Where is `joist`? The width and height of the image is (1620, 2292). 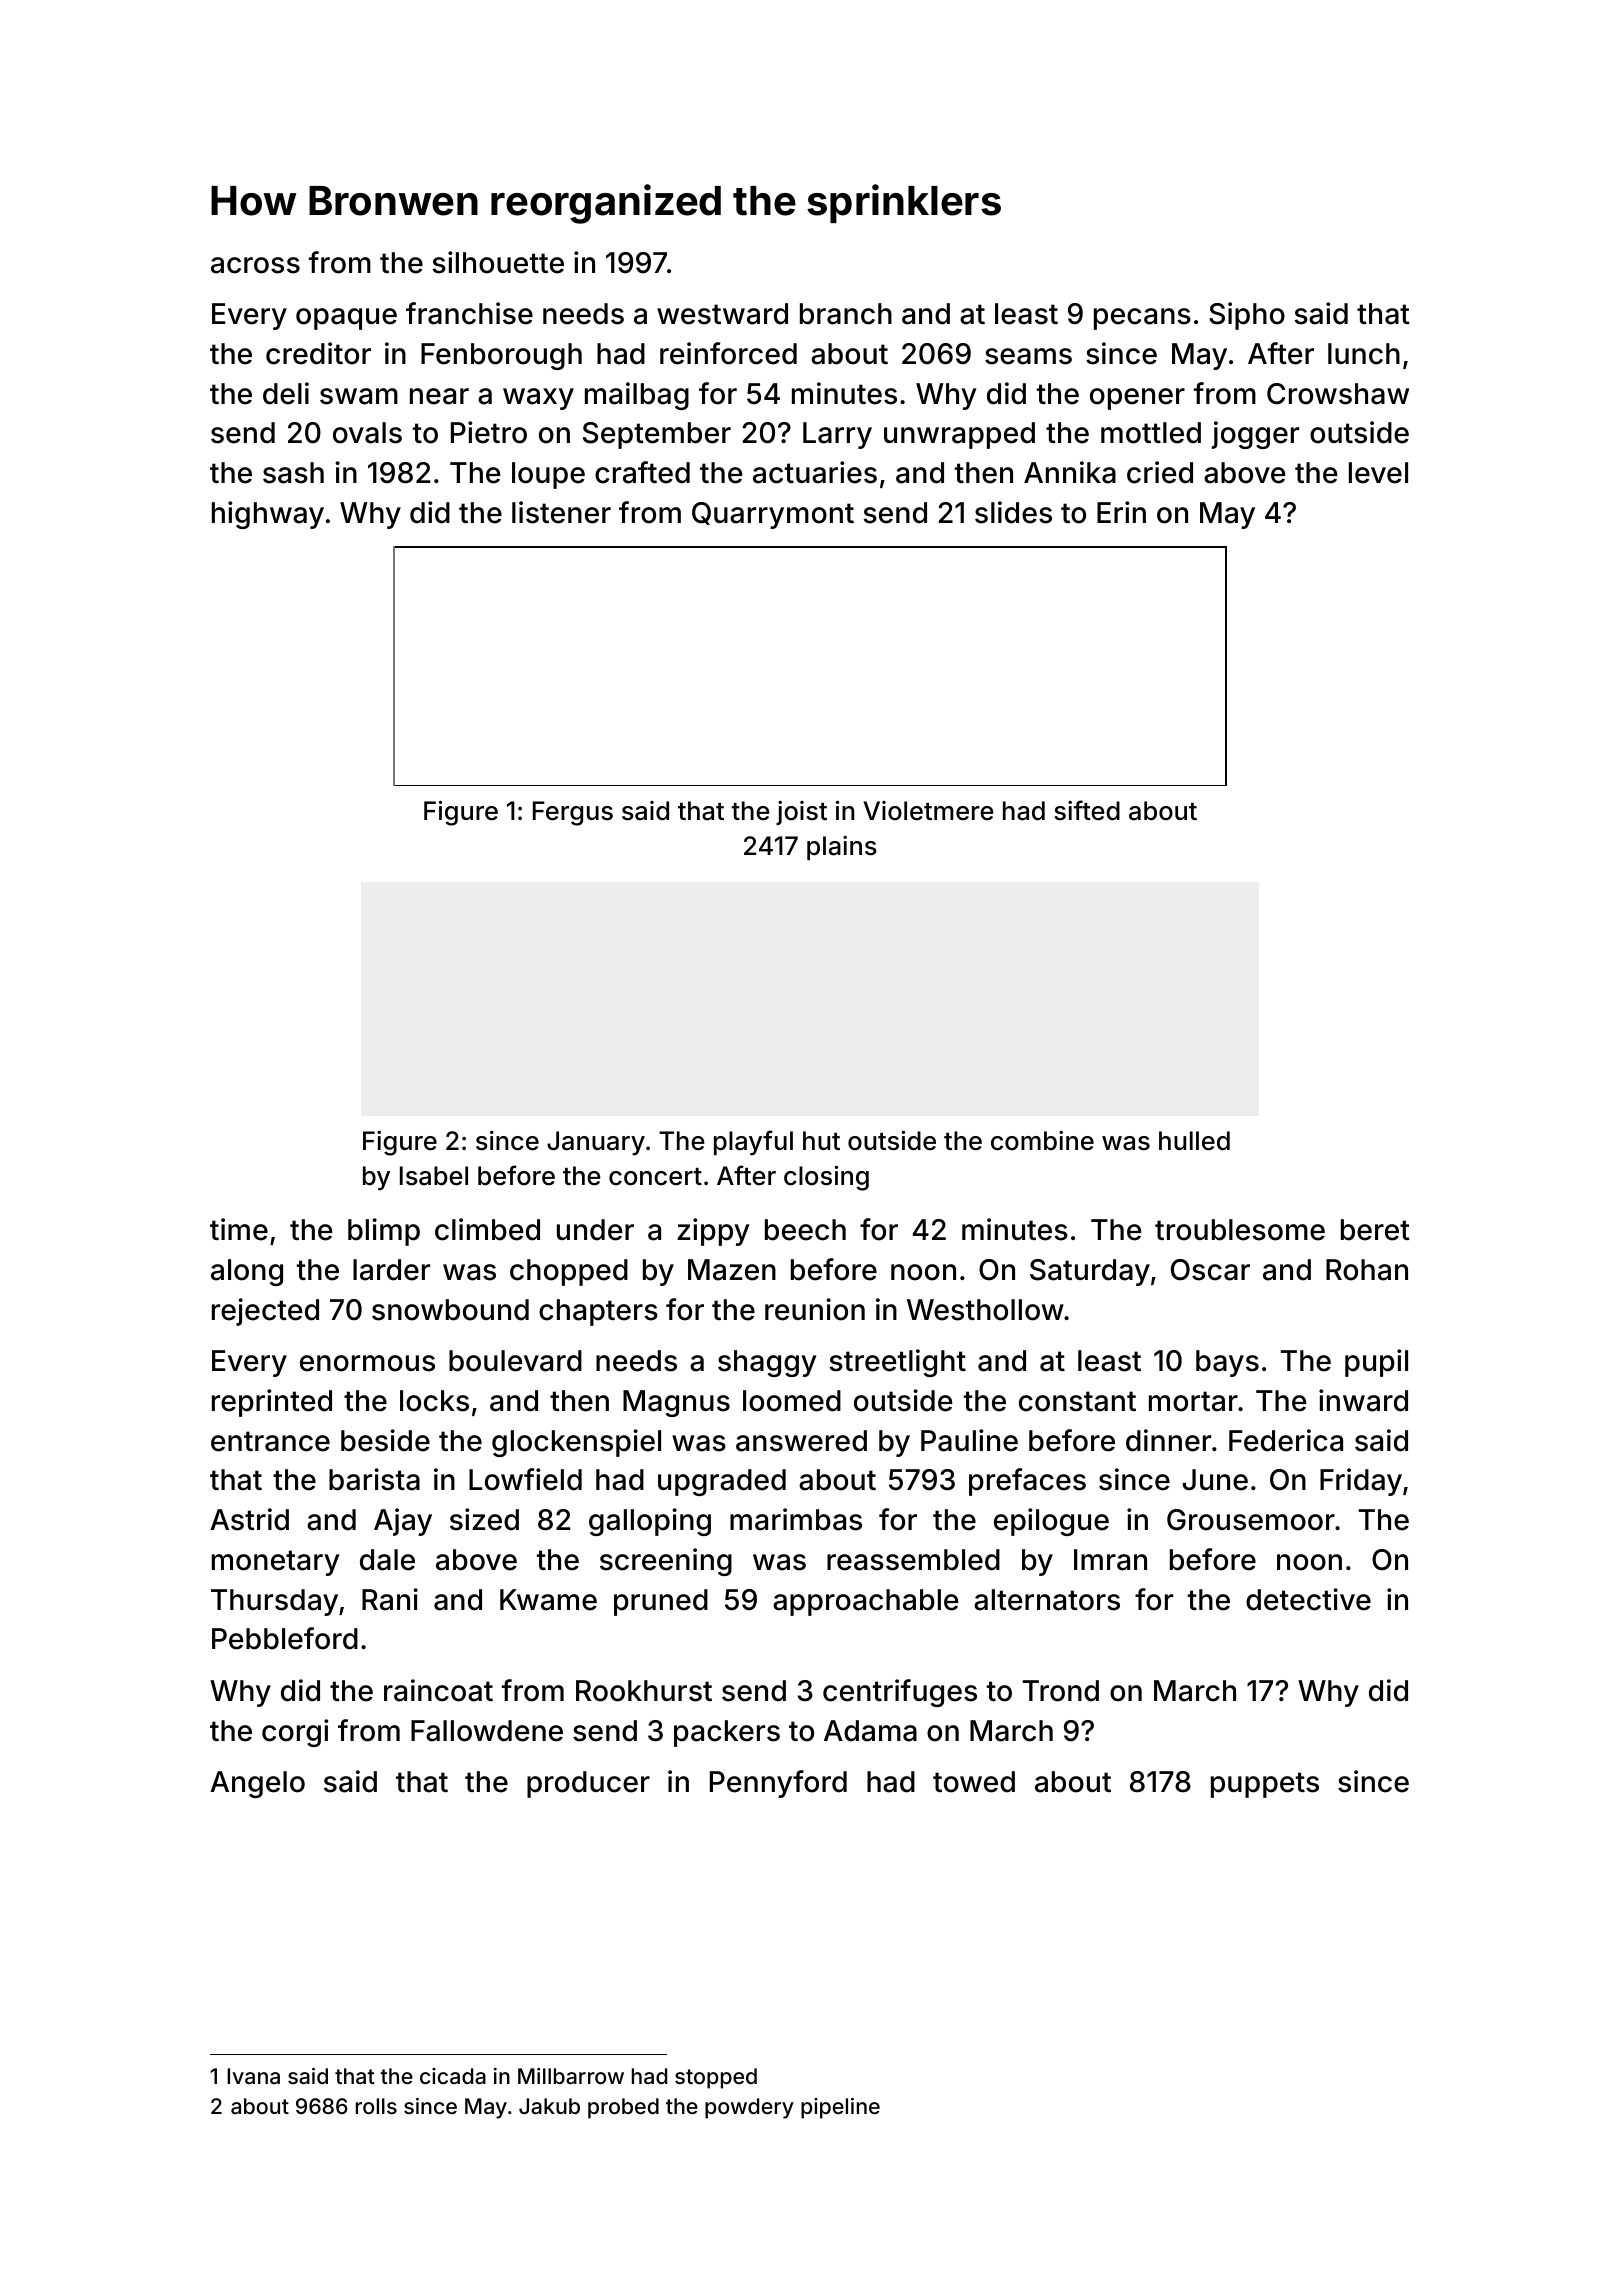
joist is located at coordinates (801, 813).
